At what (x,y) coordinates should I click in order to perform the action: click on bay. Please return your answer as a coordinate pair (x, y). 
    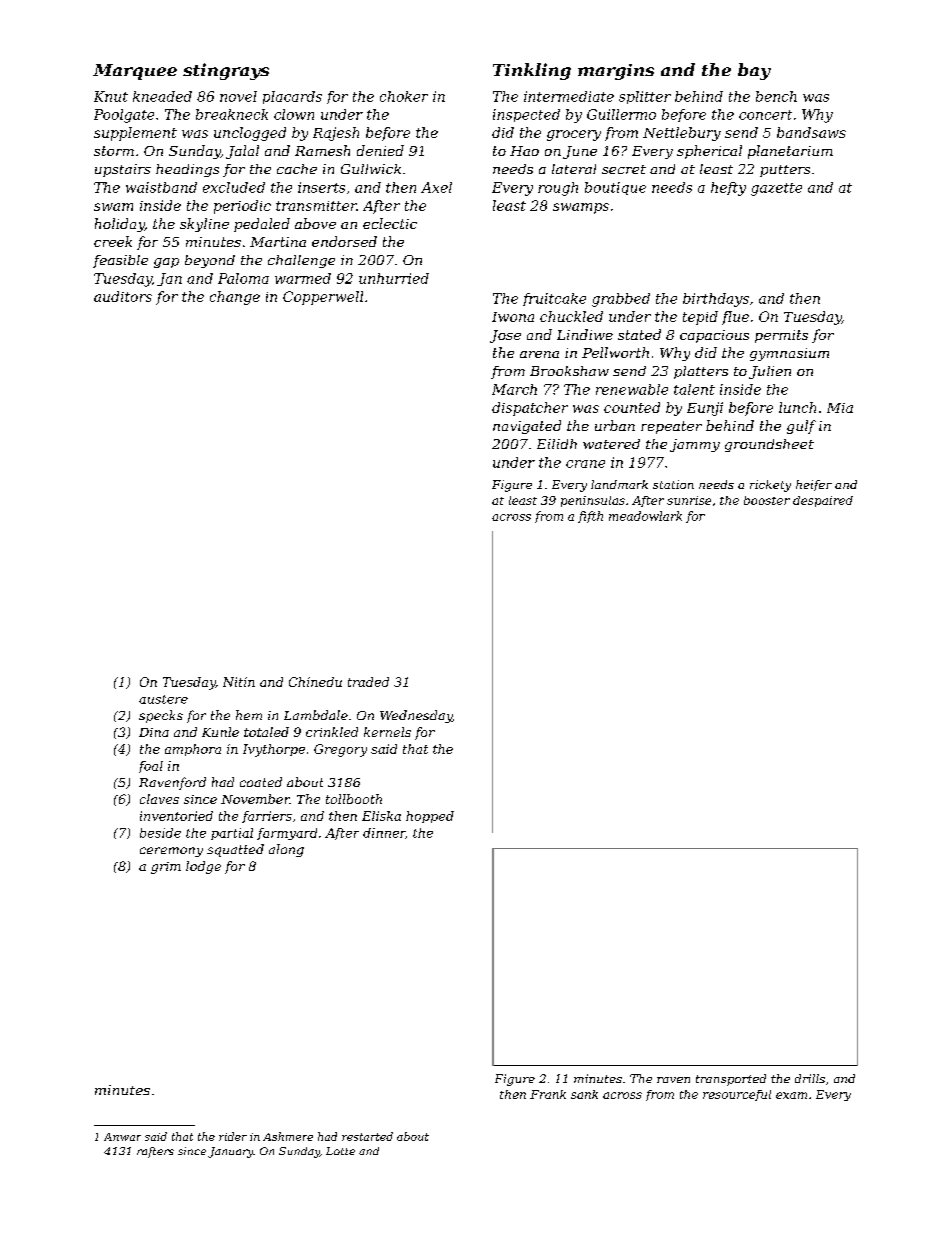
    Looking at the image, I should click on (754, 71).
